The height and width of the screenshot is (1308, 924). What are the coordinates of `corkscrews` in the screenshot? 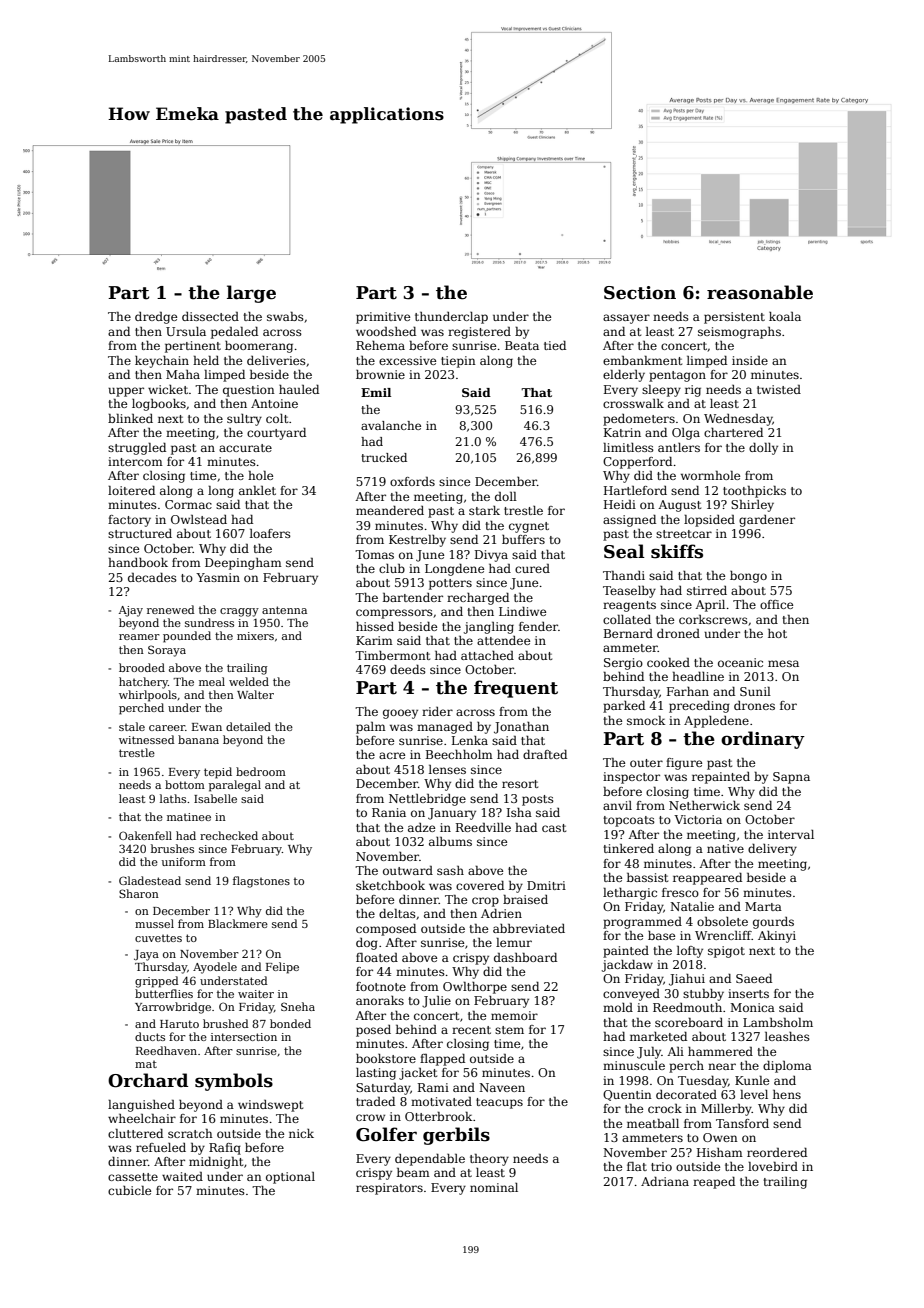 It's located at (713, 619).
